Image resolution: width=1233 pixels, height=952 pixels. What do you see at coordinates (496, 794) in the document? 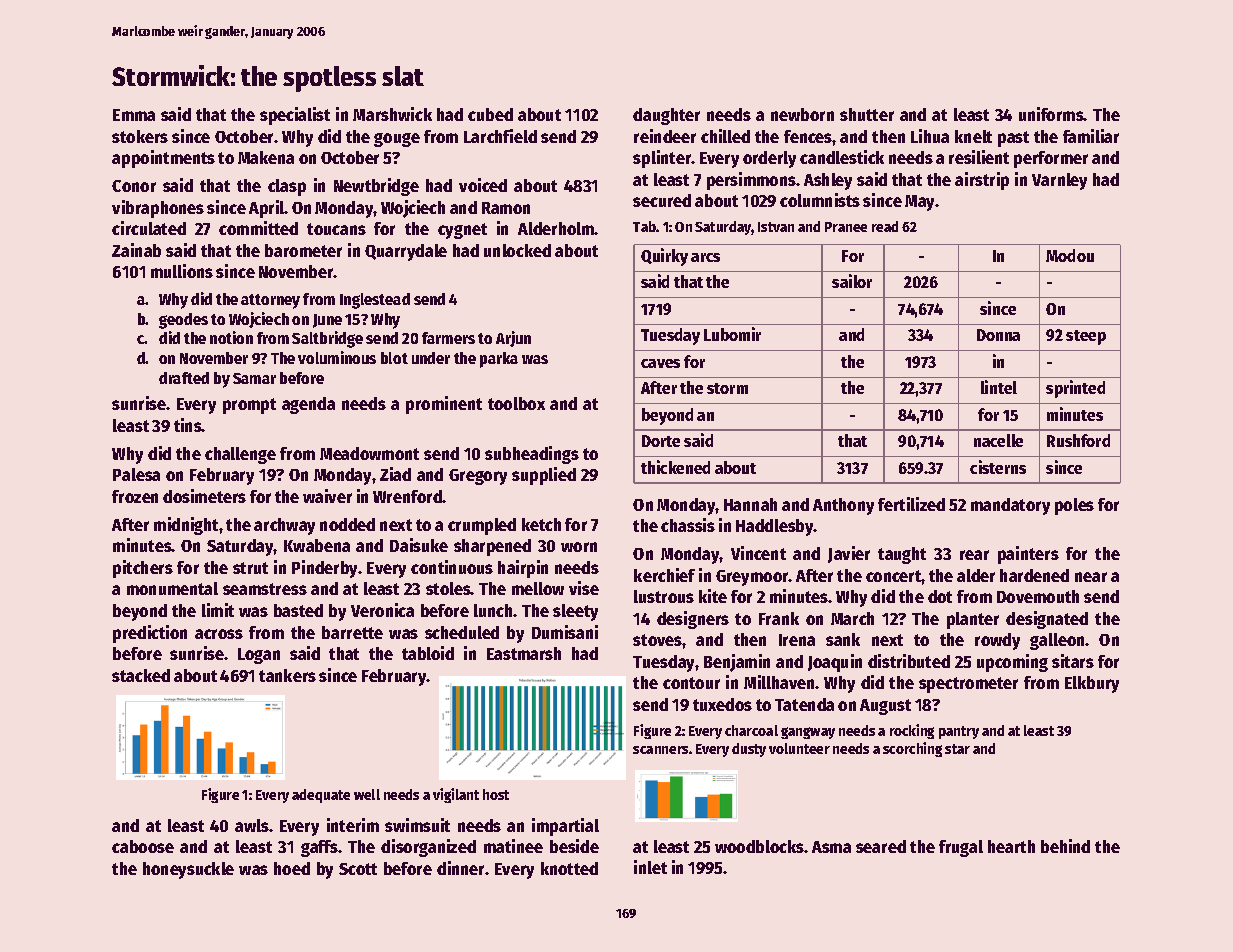
I see `host` at bounding box center [496, 794].
